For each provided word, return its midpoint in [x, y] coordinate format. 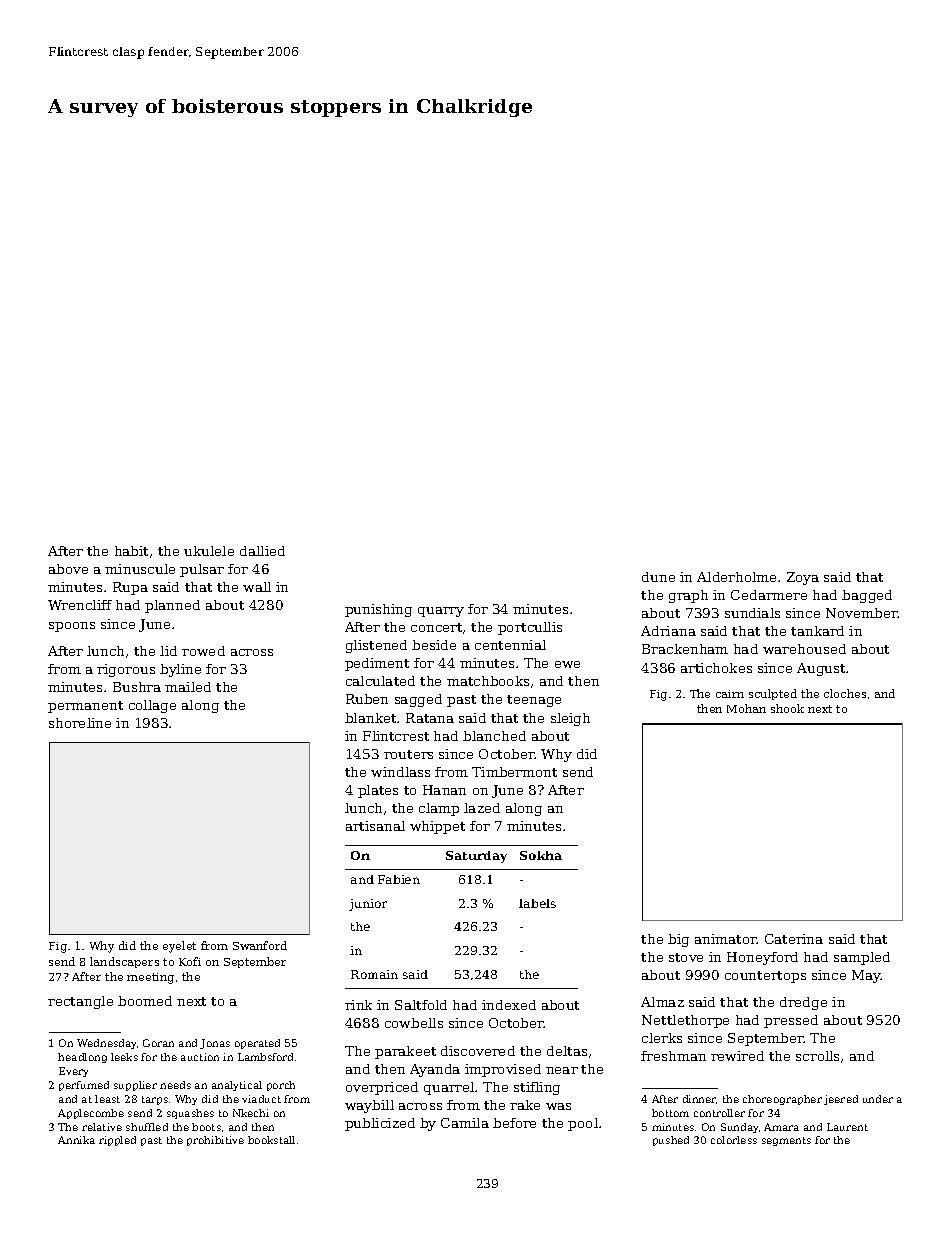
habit [131, 551]
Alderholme [736, 577]
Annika [76, 1140]
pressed [791, 1021]
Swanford [260, 945]
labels [537, 903]
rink [358, 1005]
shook [787, 708]
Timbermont [514, 772]
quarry [441, 612]
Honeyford [762, 958]
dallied [262, 551]
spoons [72, 627]
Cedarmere [769, 595]
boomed [145, 1001]
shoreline [80, 723]
